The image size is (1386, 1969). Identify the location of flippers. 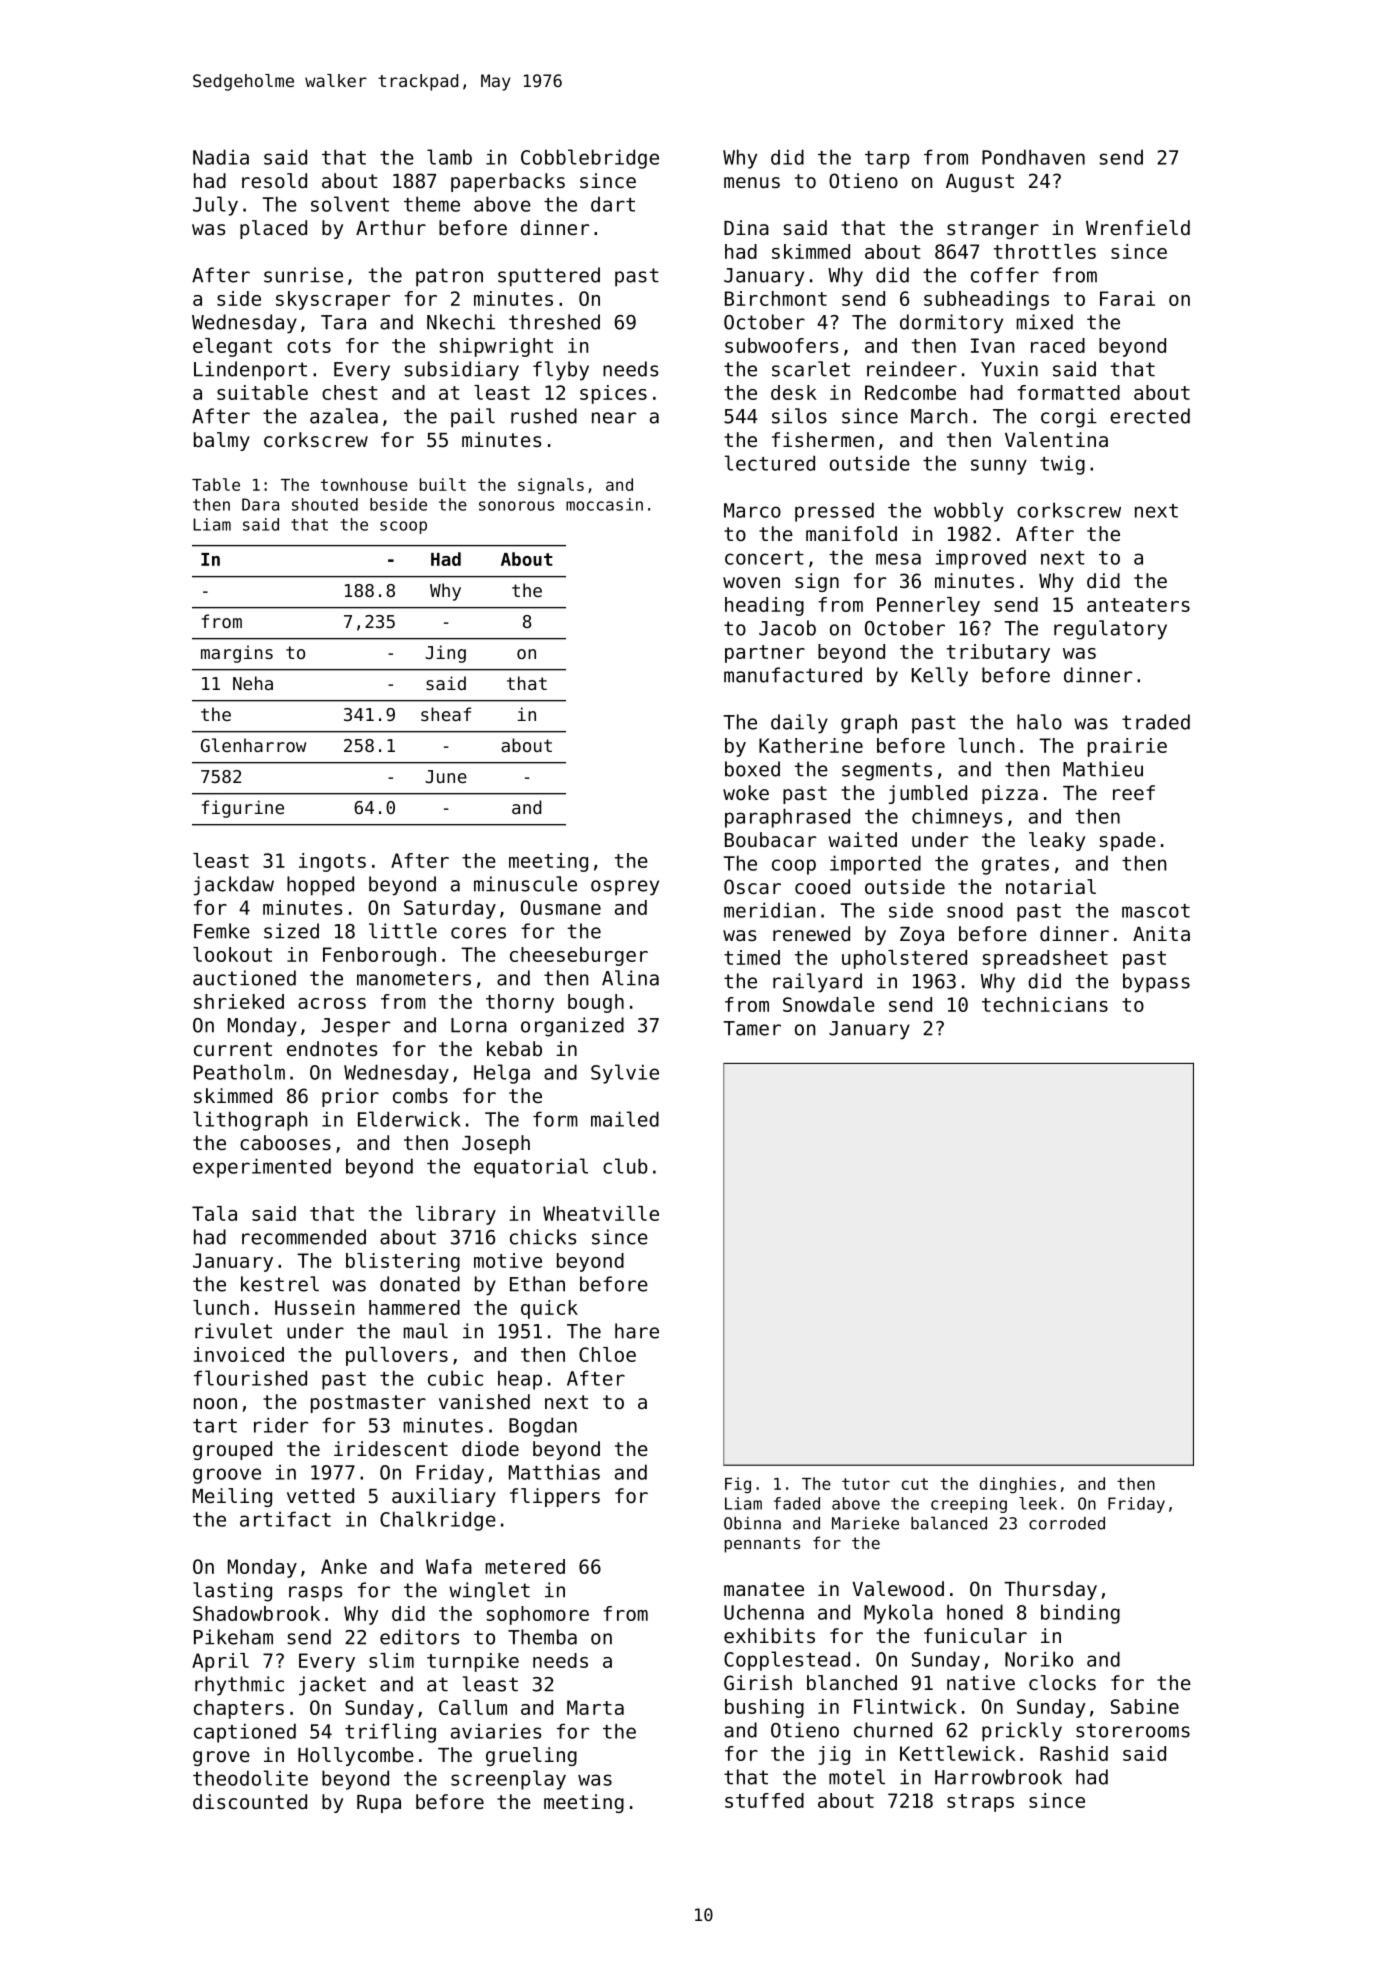
(555, 1497).
